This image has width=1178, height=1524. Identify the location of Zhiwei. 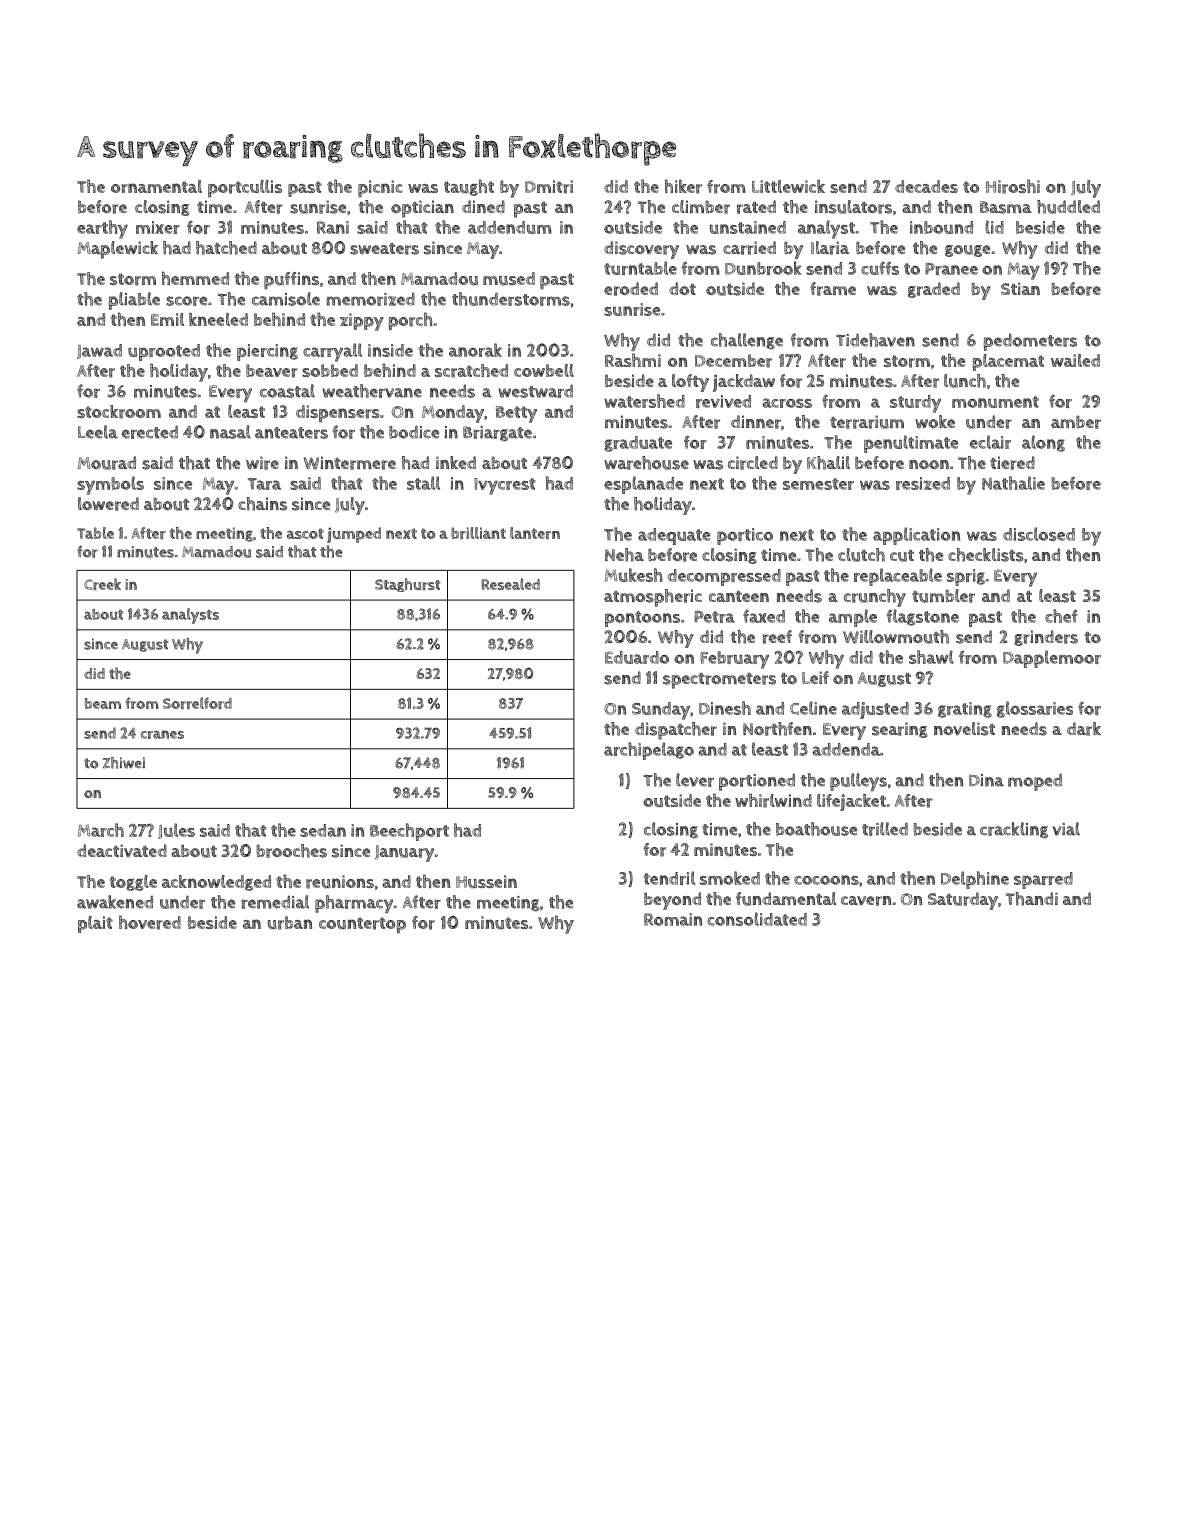
(123, 763).
